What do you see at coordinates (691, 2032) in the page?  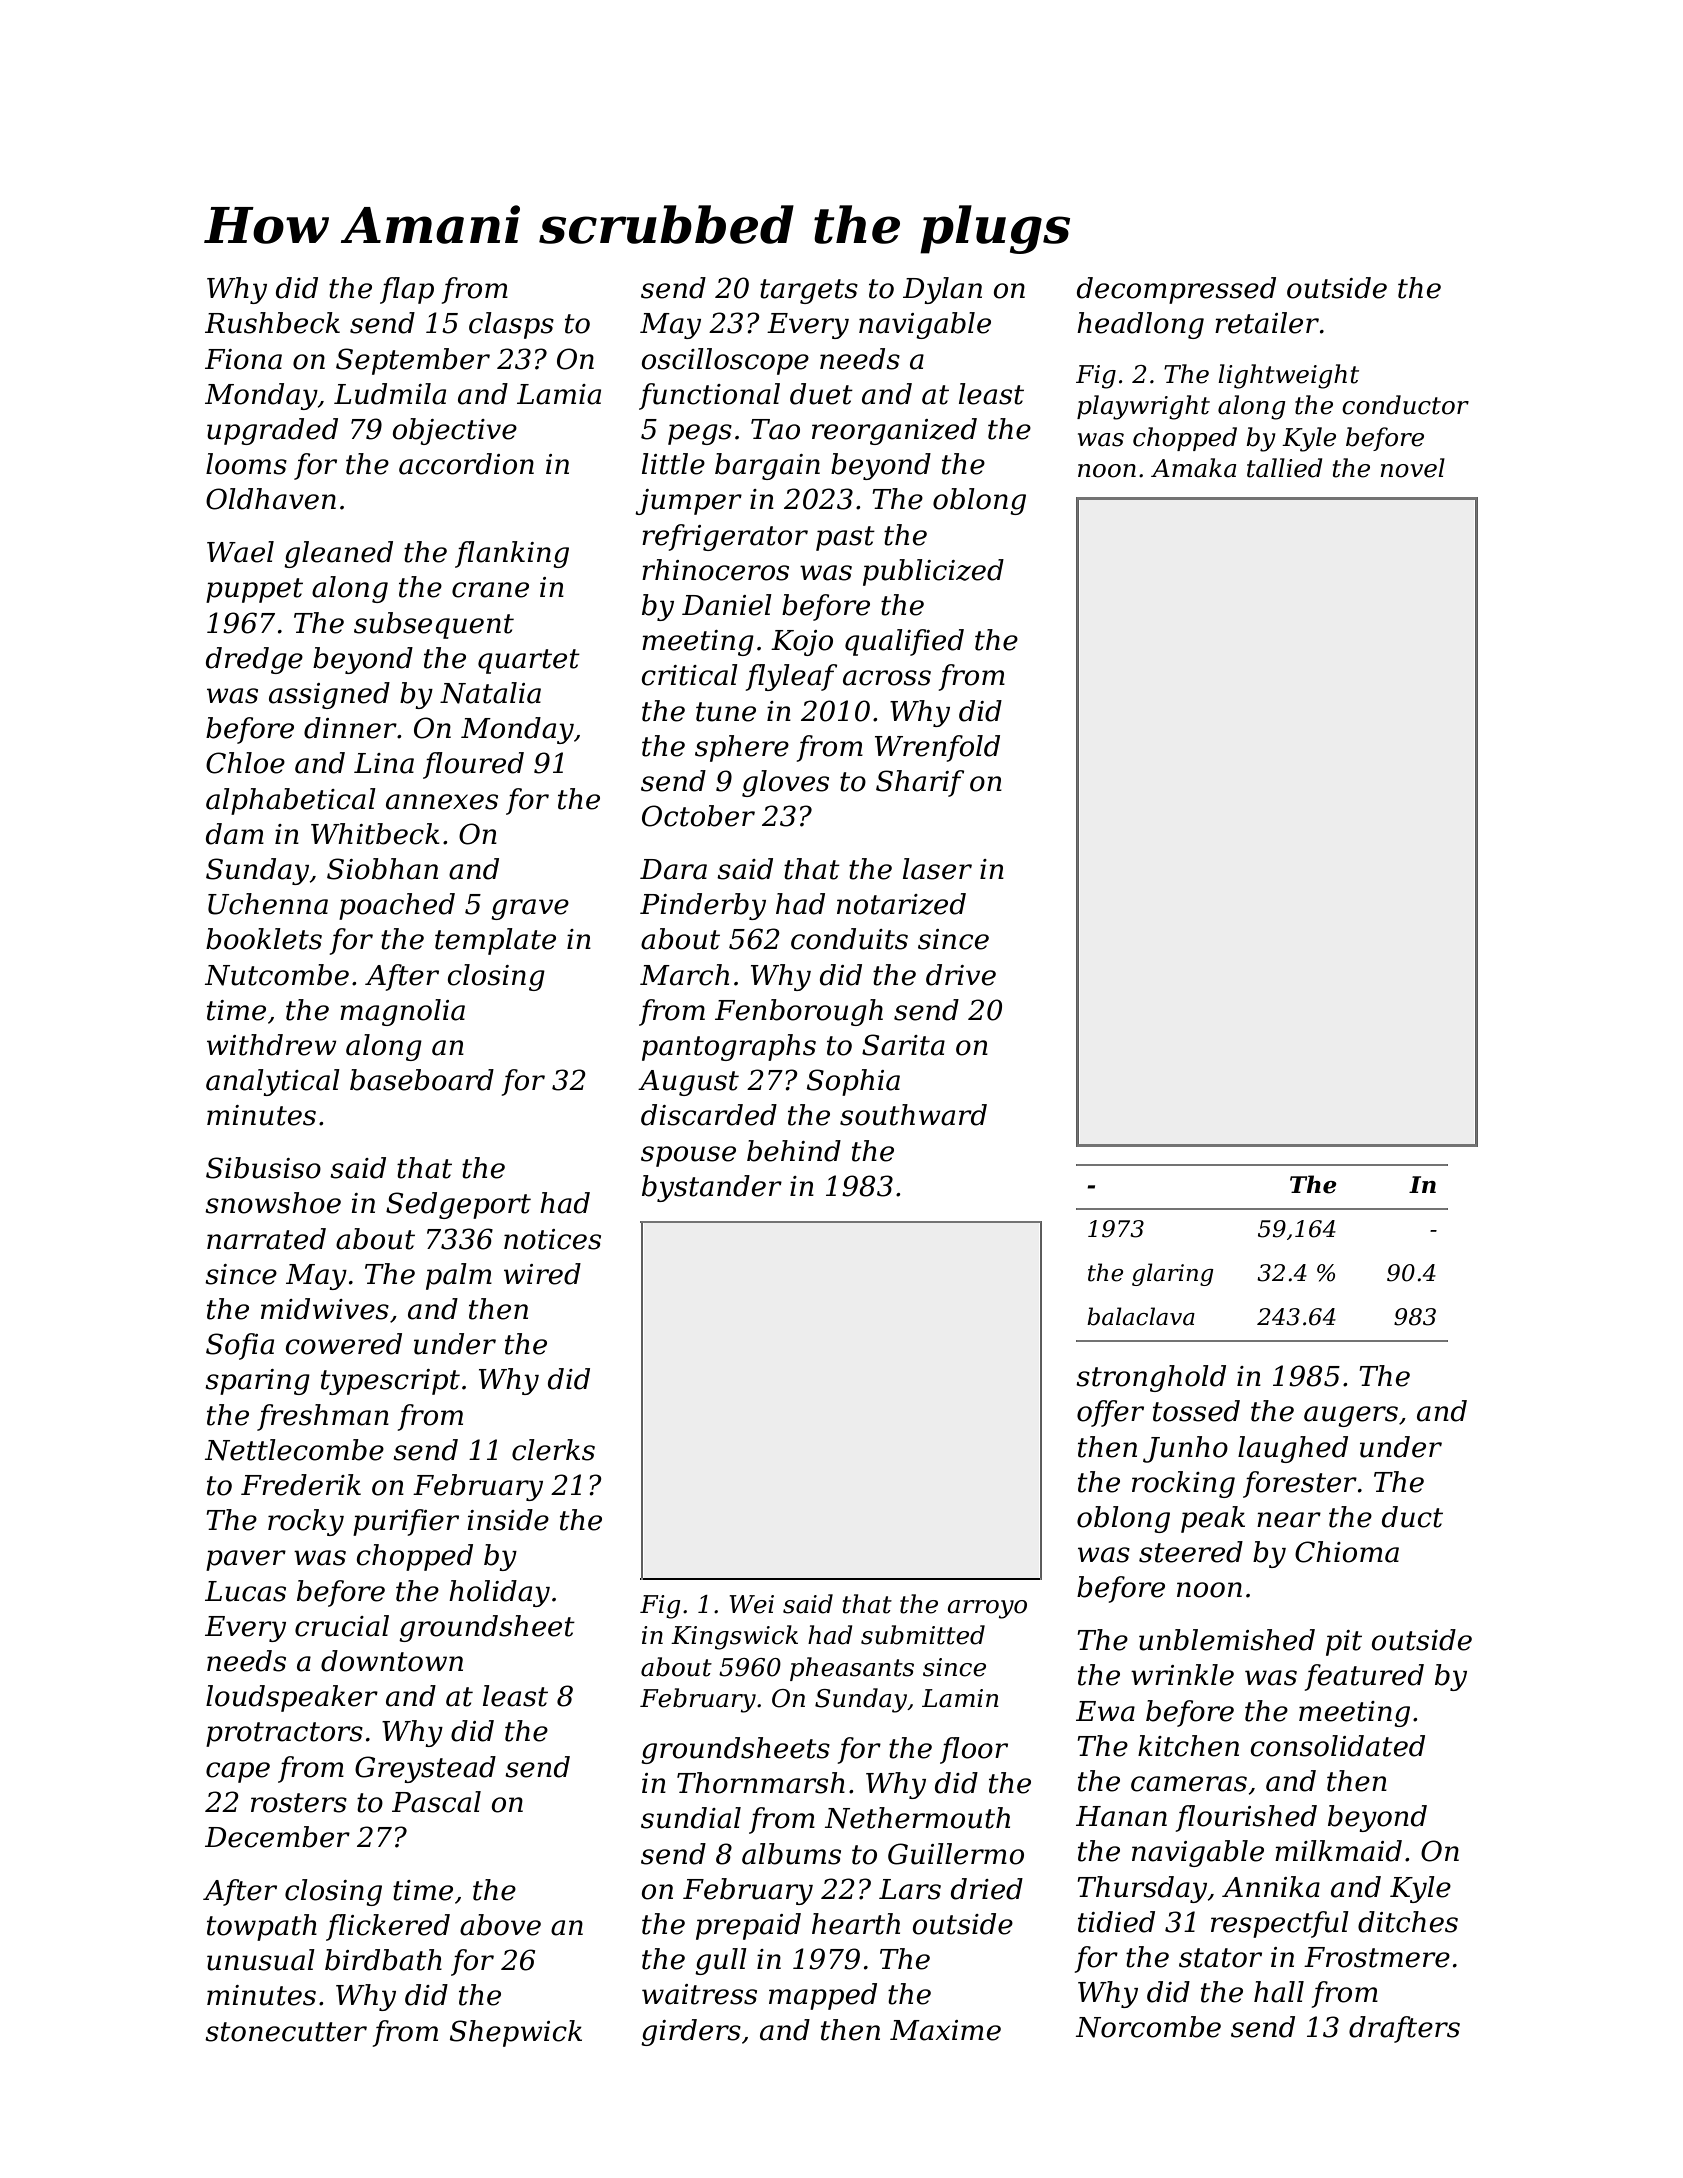 I see `girders` at bounding box center [691, 2032].
